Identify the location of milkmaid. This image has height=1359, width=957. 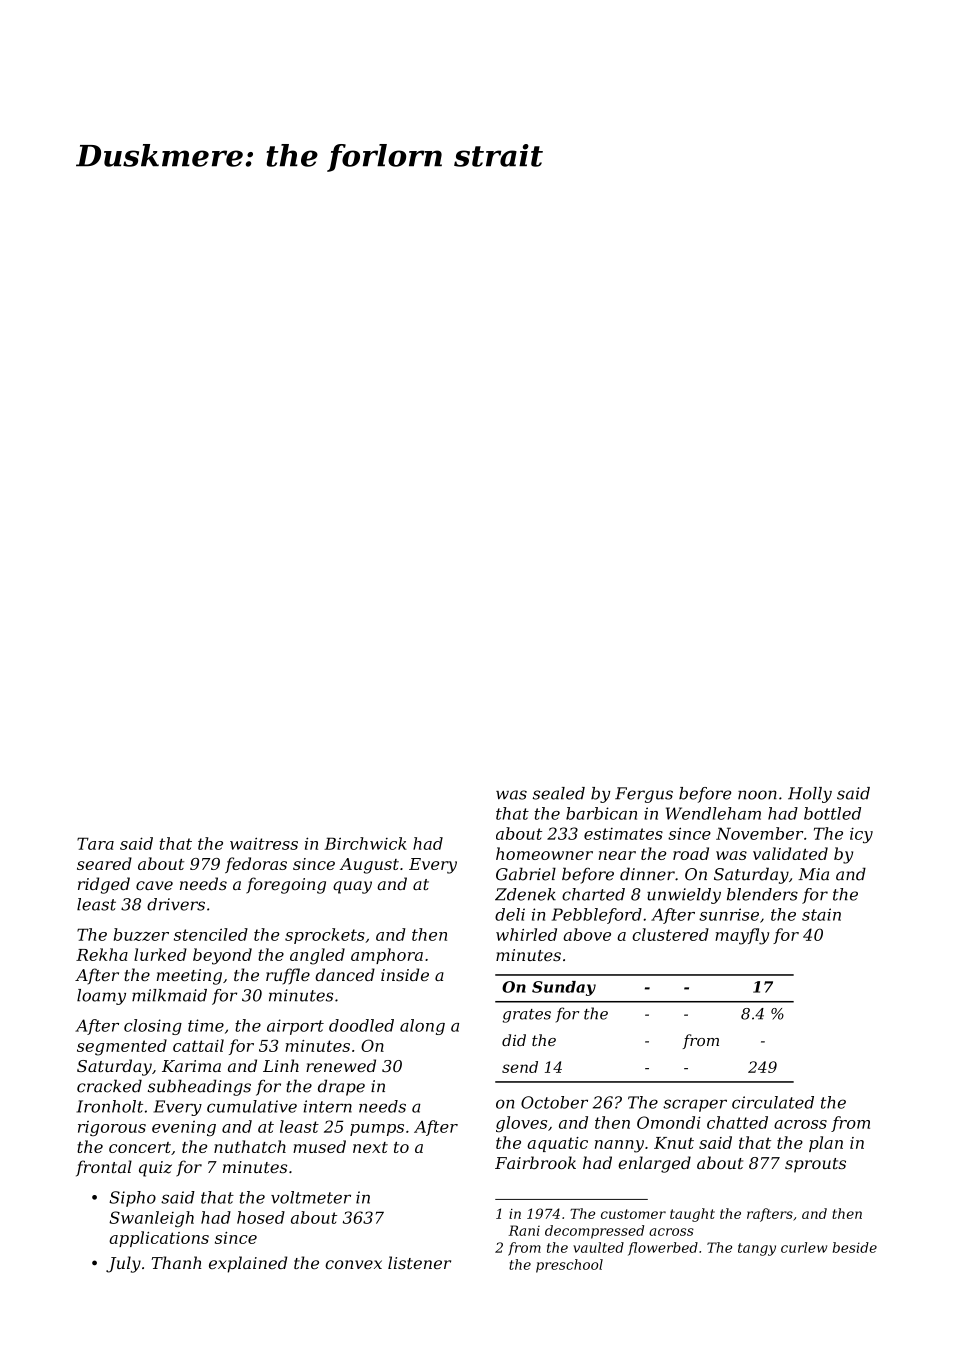
(169, 995).
